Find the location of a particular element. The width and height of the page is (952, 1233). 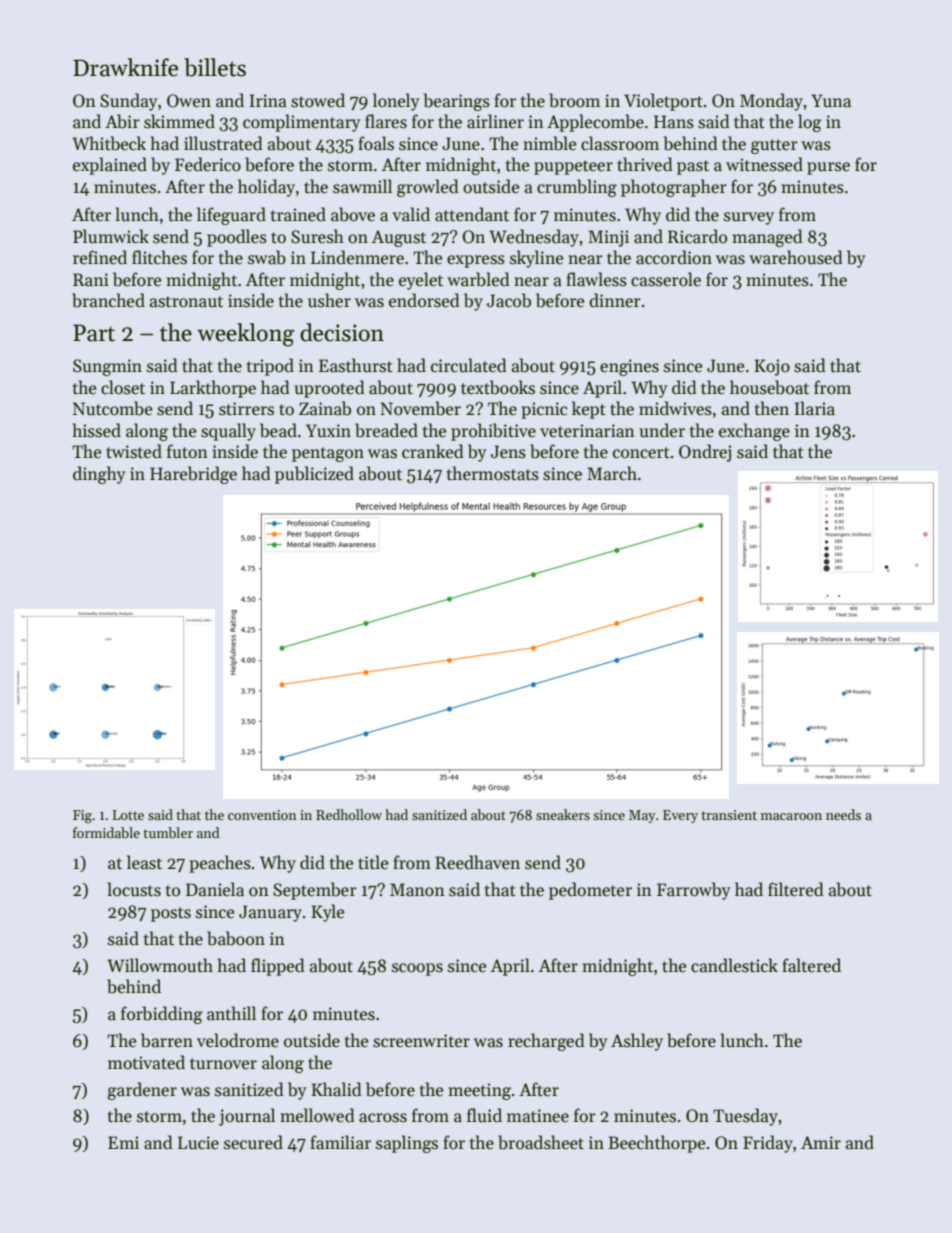

Harebridge is located at coordinates (193, 475).
